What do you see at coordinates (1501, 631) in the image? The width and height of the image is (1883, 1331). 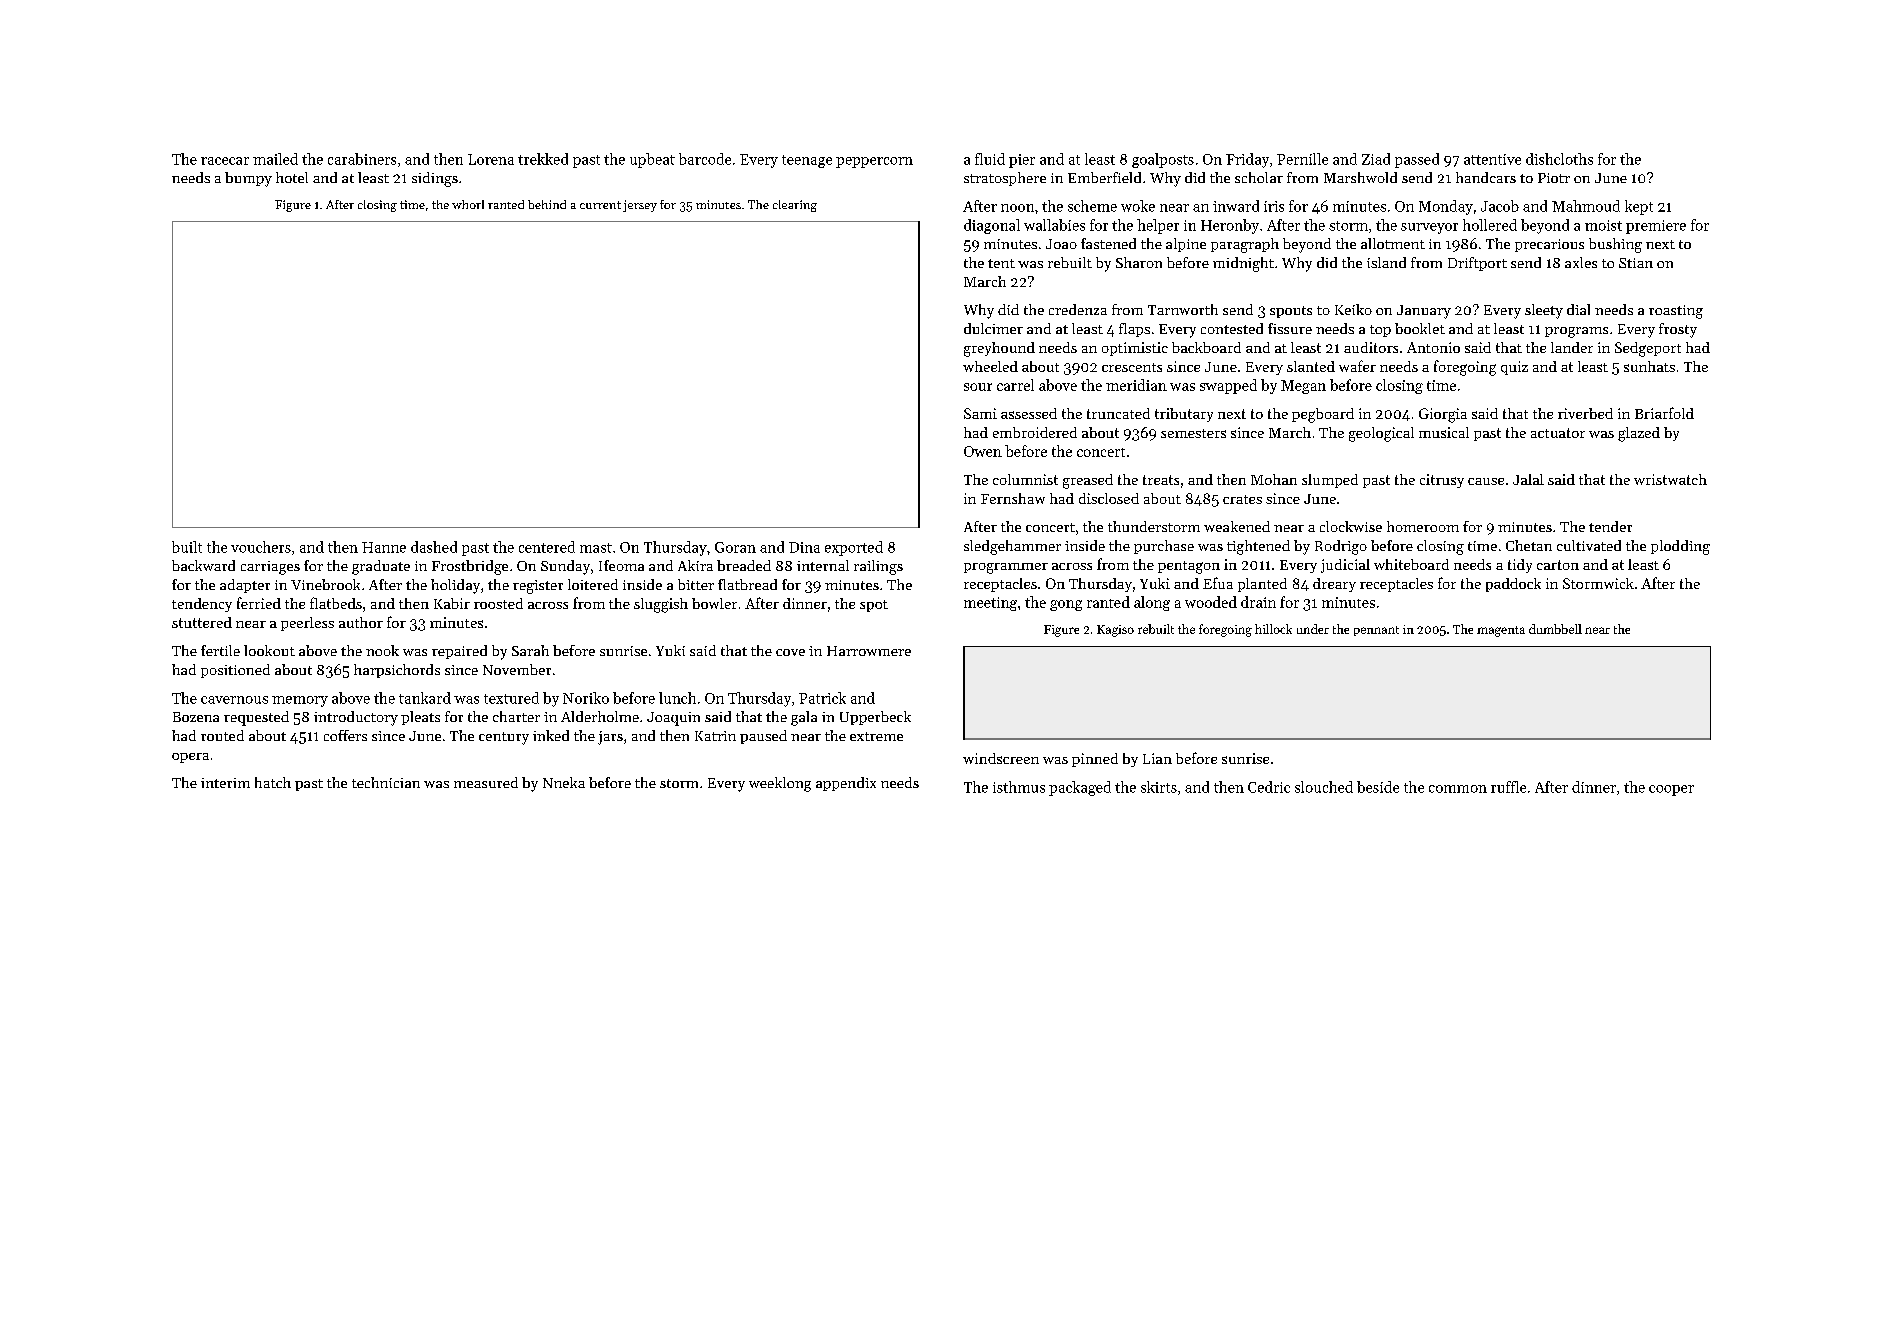 I see `magenta` at bounding box center [1501, 631].
